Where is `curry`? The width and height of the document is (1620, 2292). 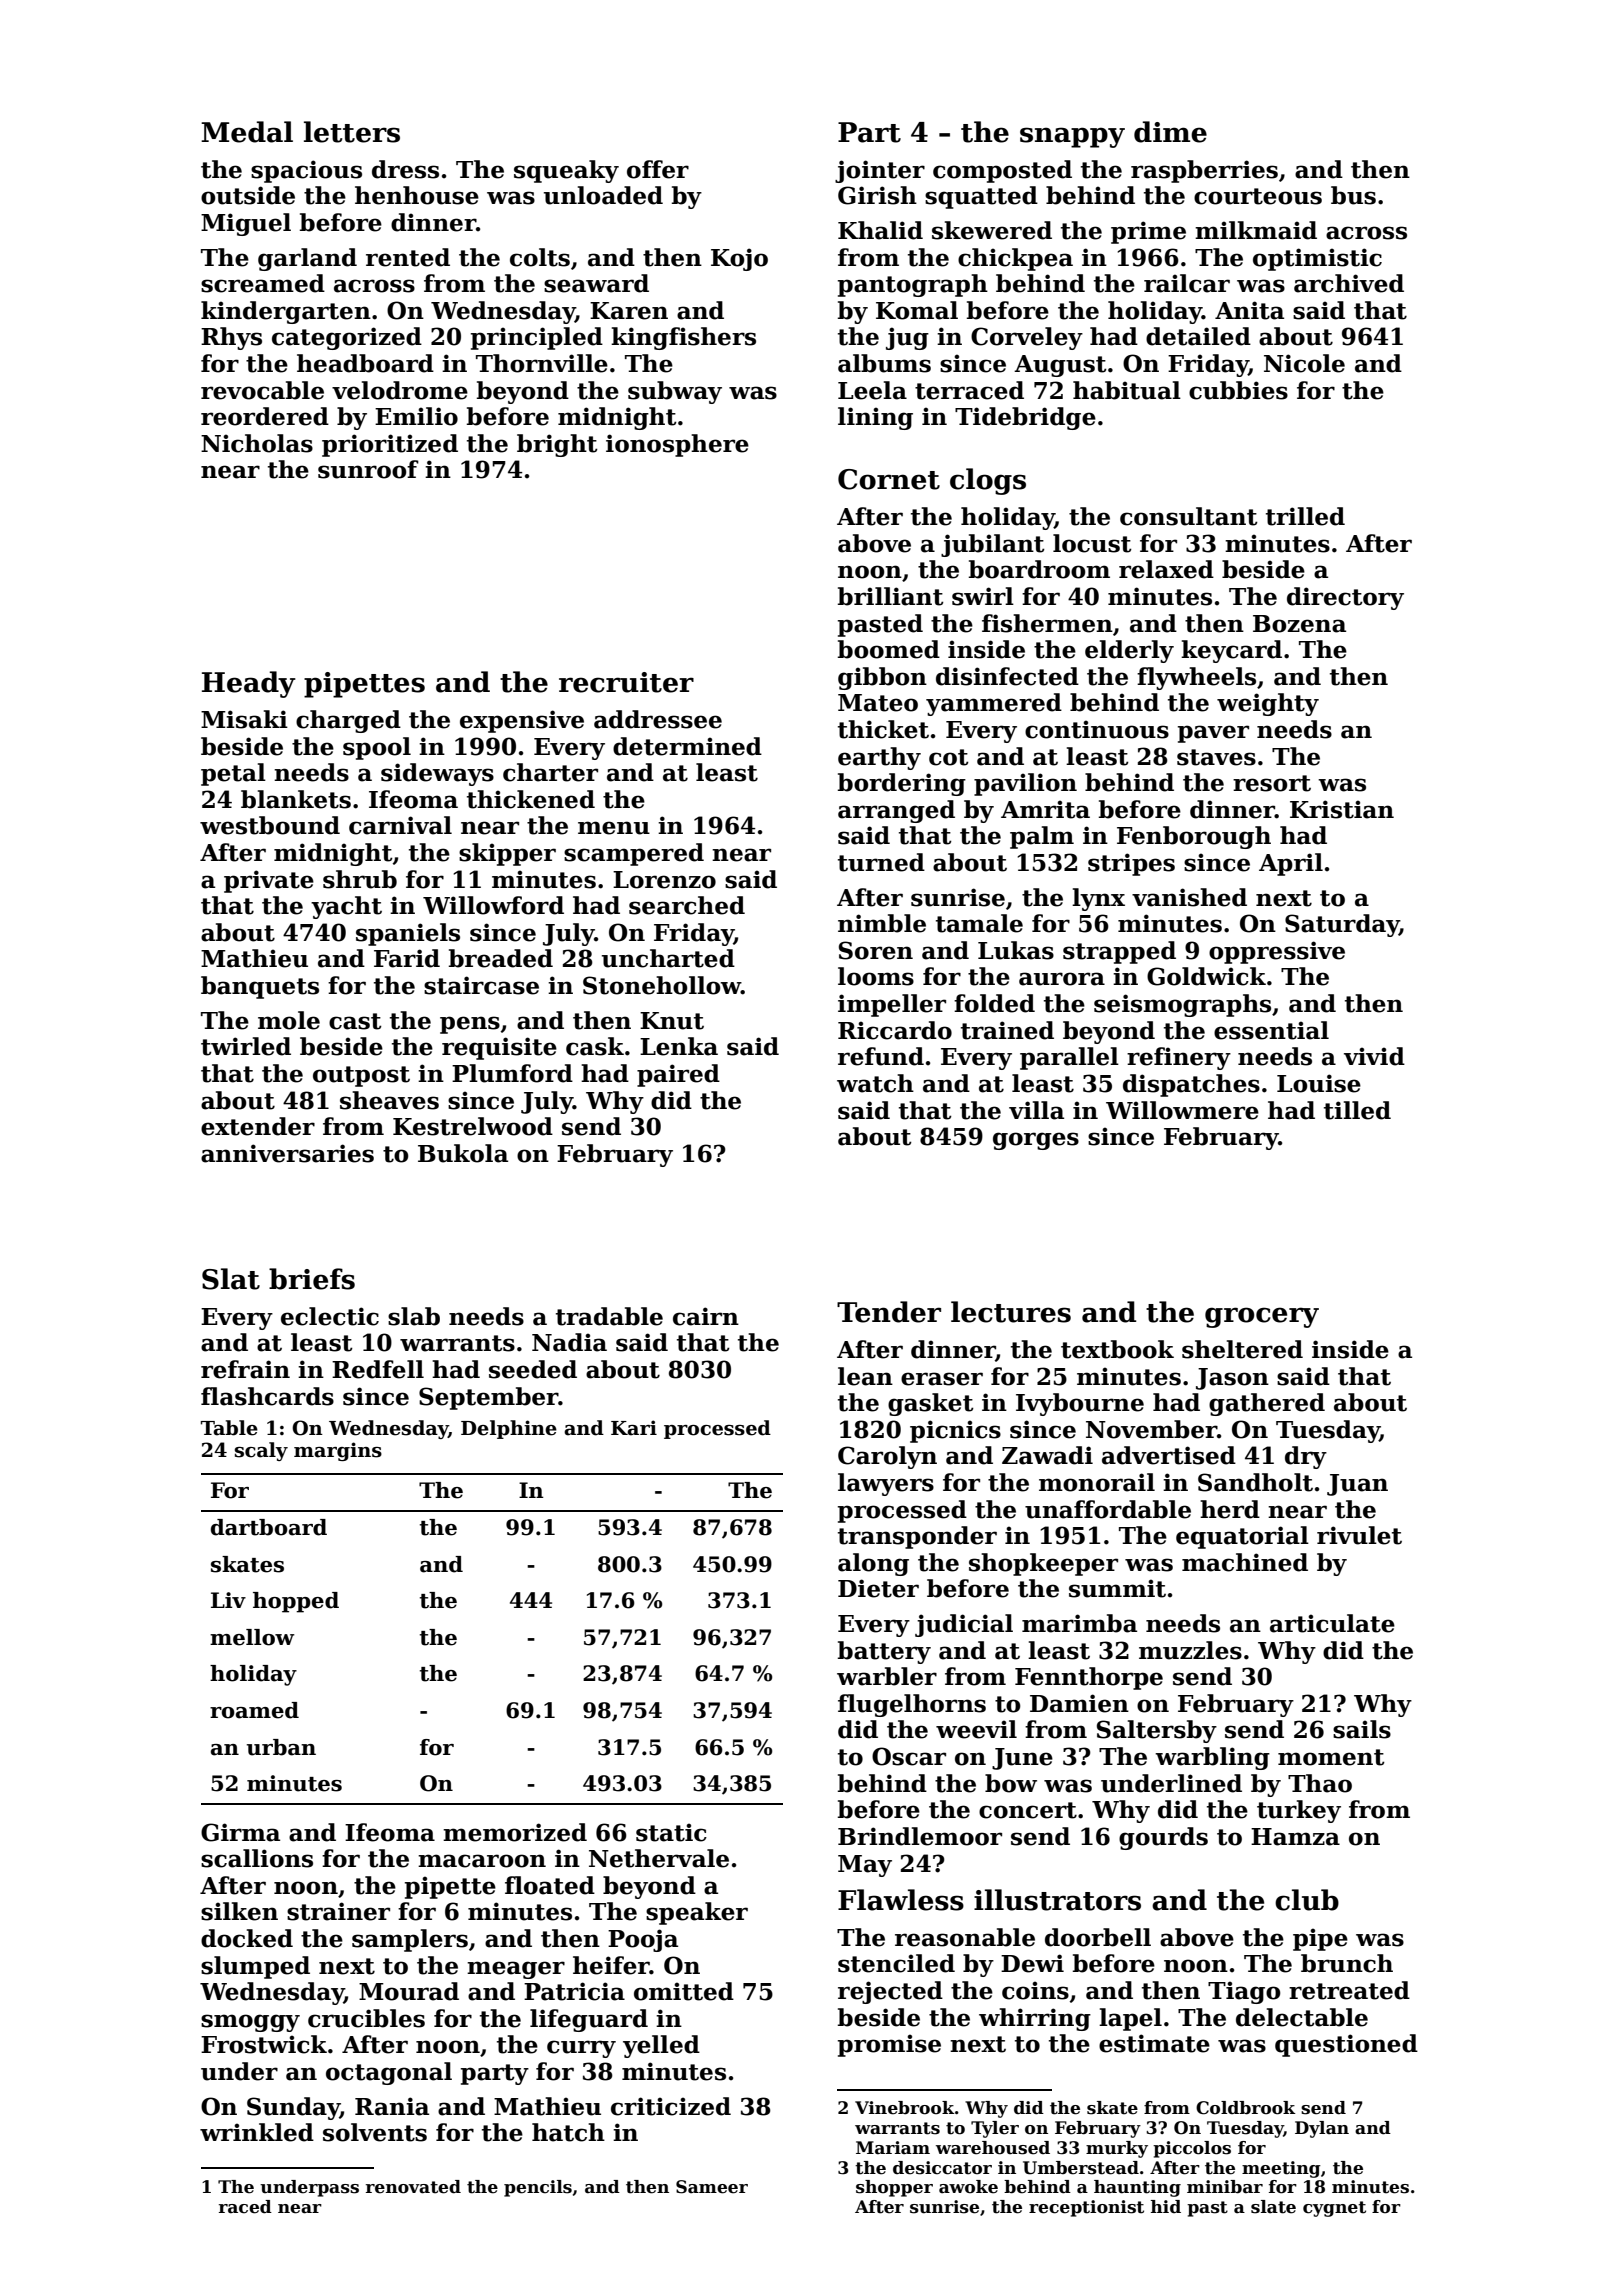
curry is located at coordinates (581, 2049).
